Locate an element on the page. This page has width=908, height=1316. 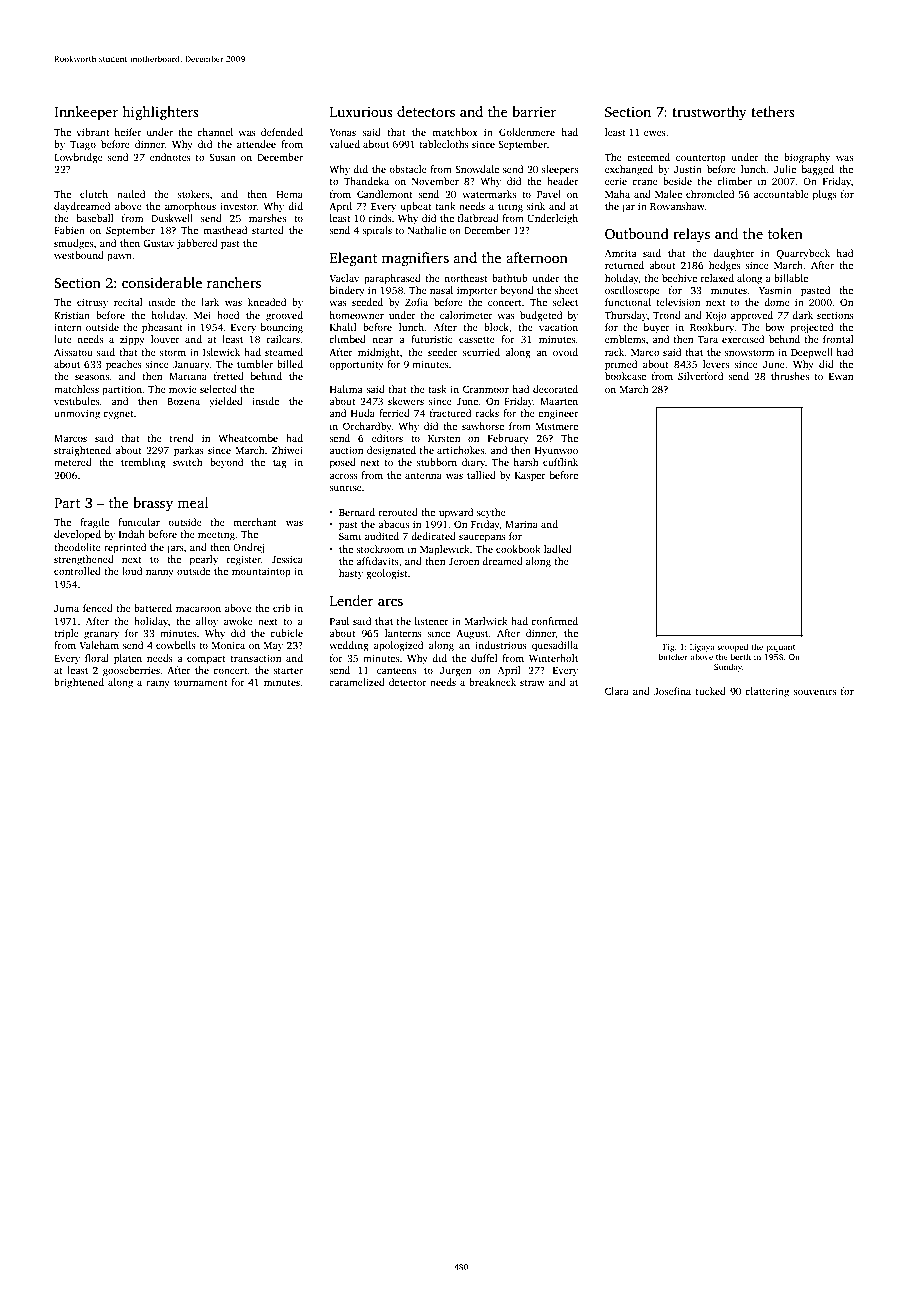
affidavits is located at coordinates (377, 561).
